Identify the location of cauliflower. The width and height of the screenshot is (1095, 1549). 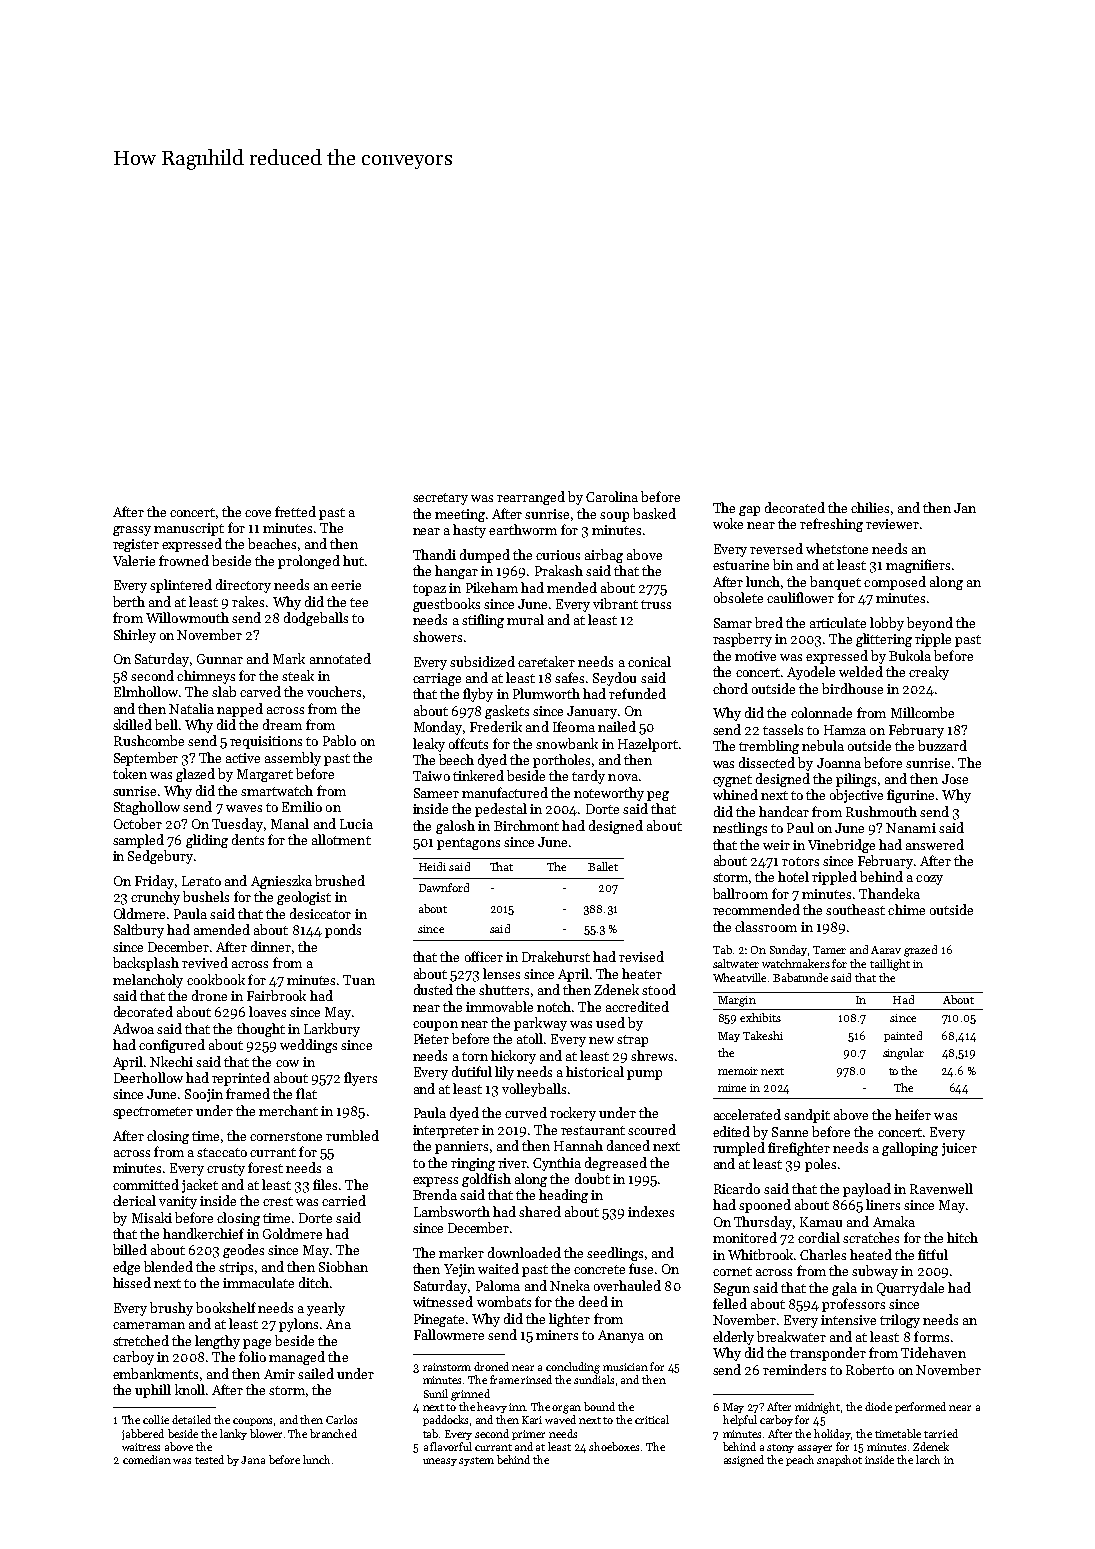
(800, 597).
